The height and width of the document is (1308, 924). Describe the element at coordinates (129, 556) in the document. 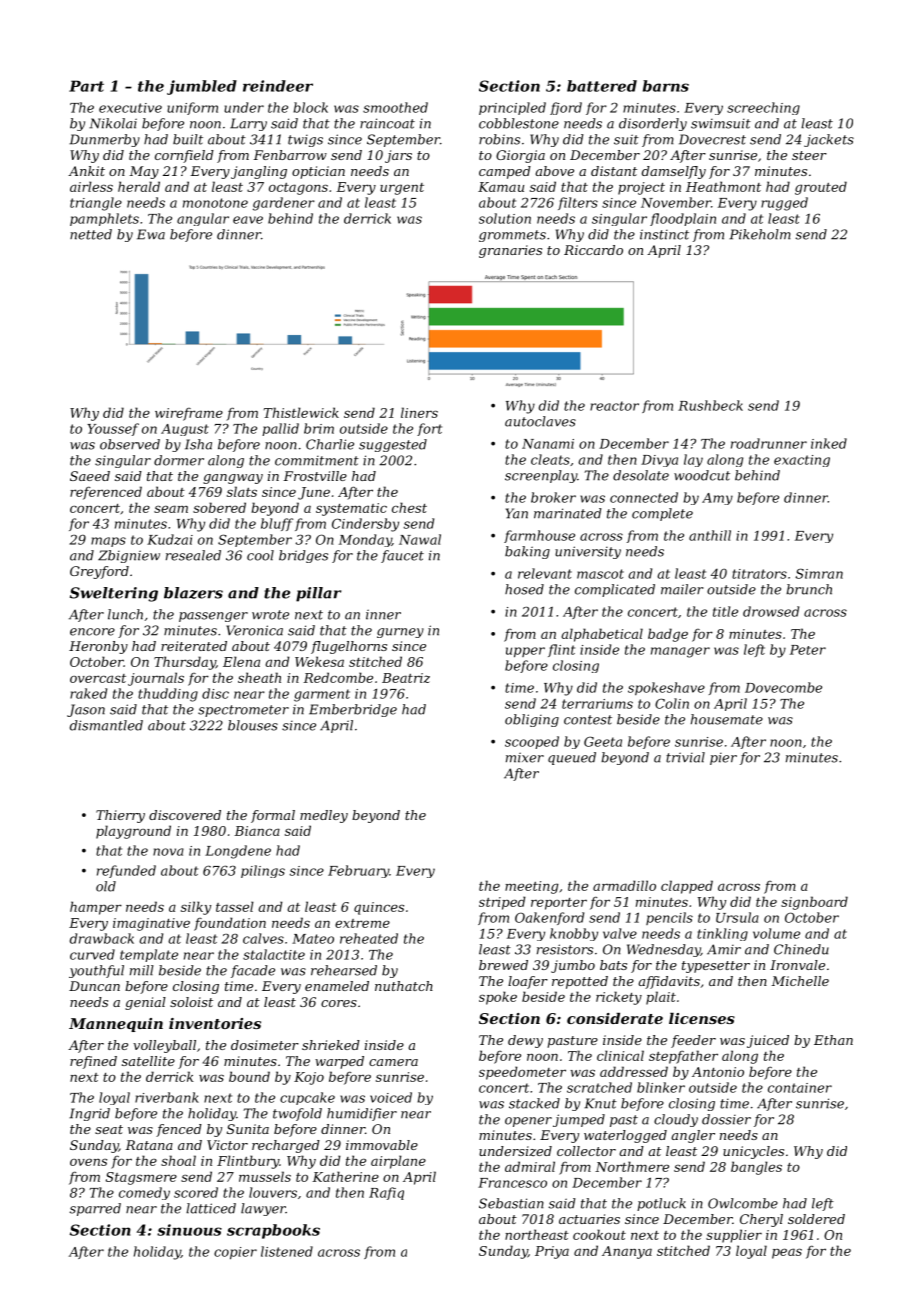

I see `Zbigniew` at that location.
